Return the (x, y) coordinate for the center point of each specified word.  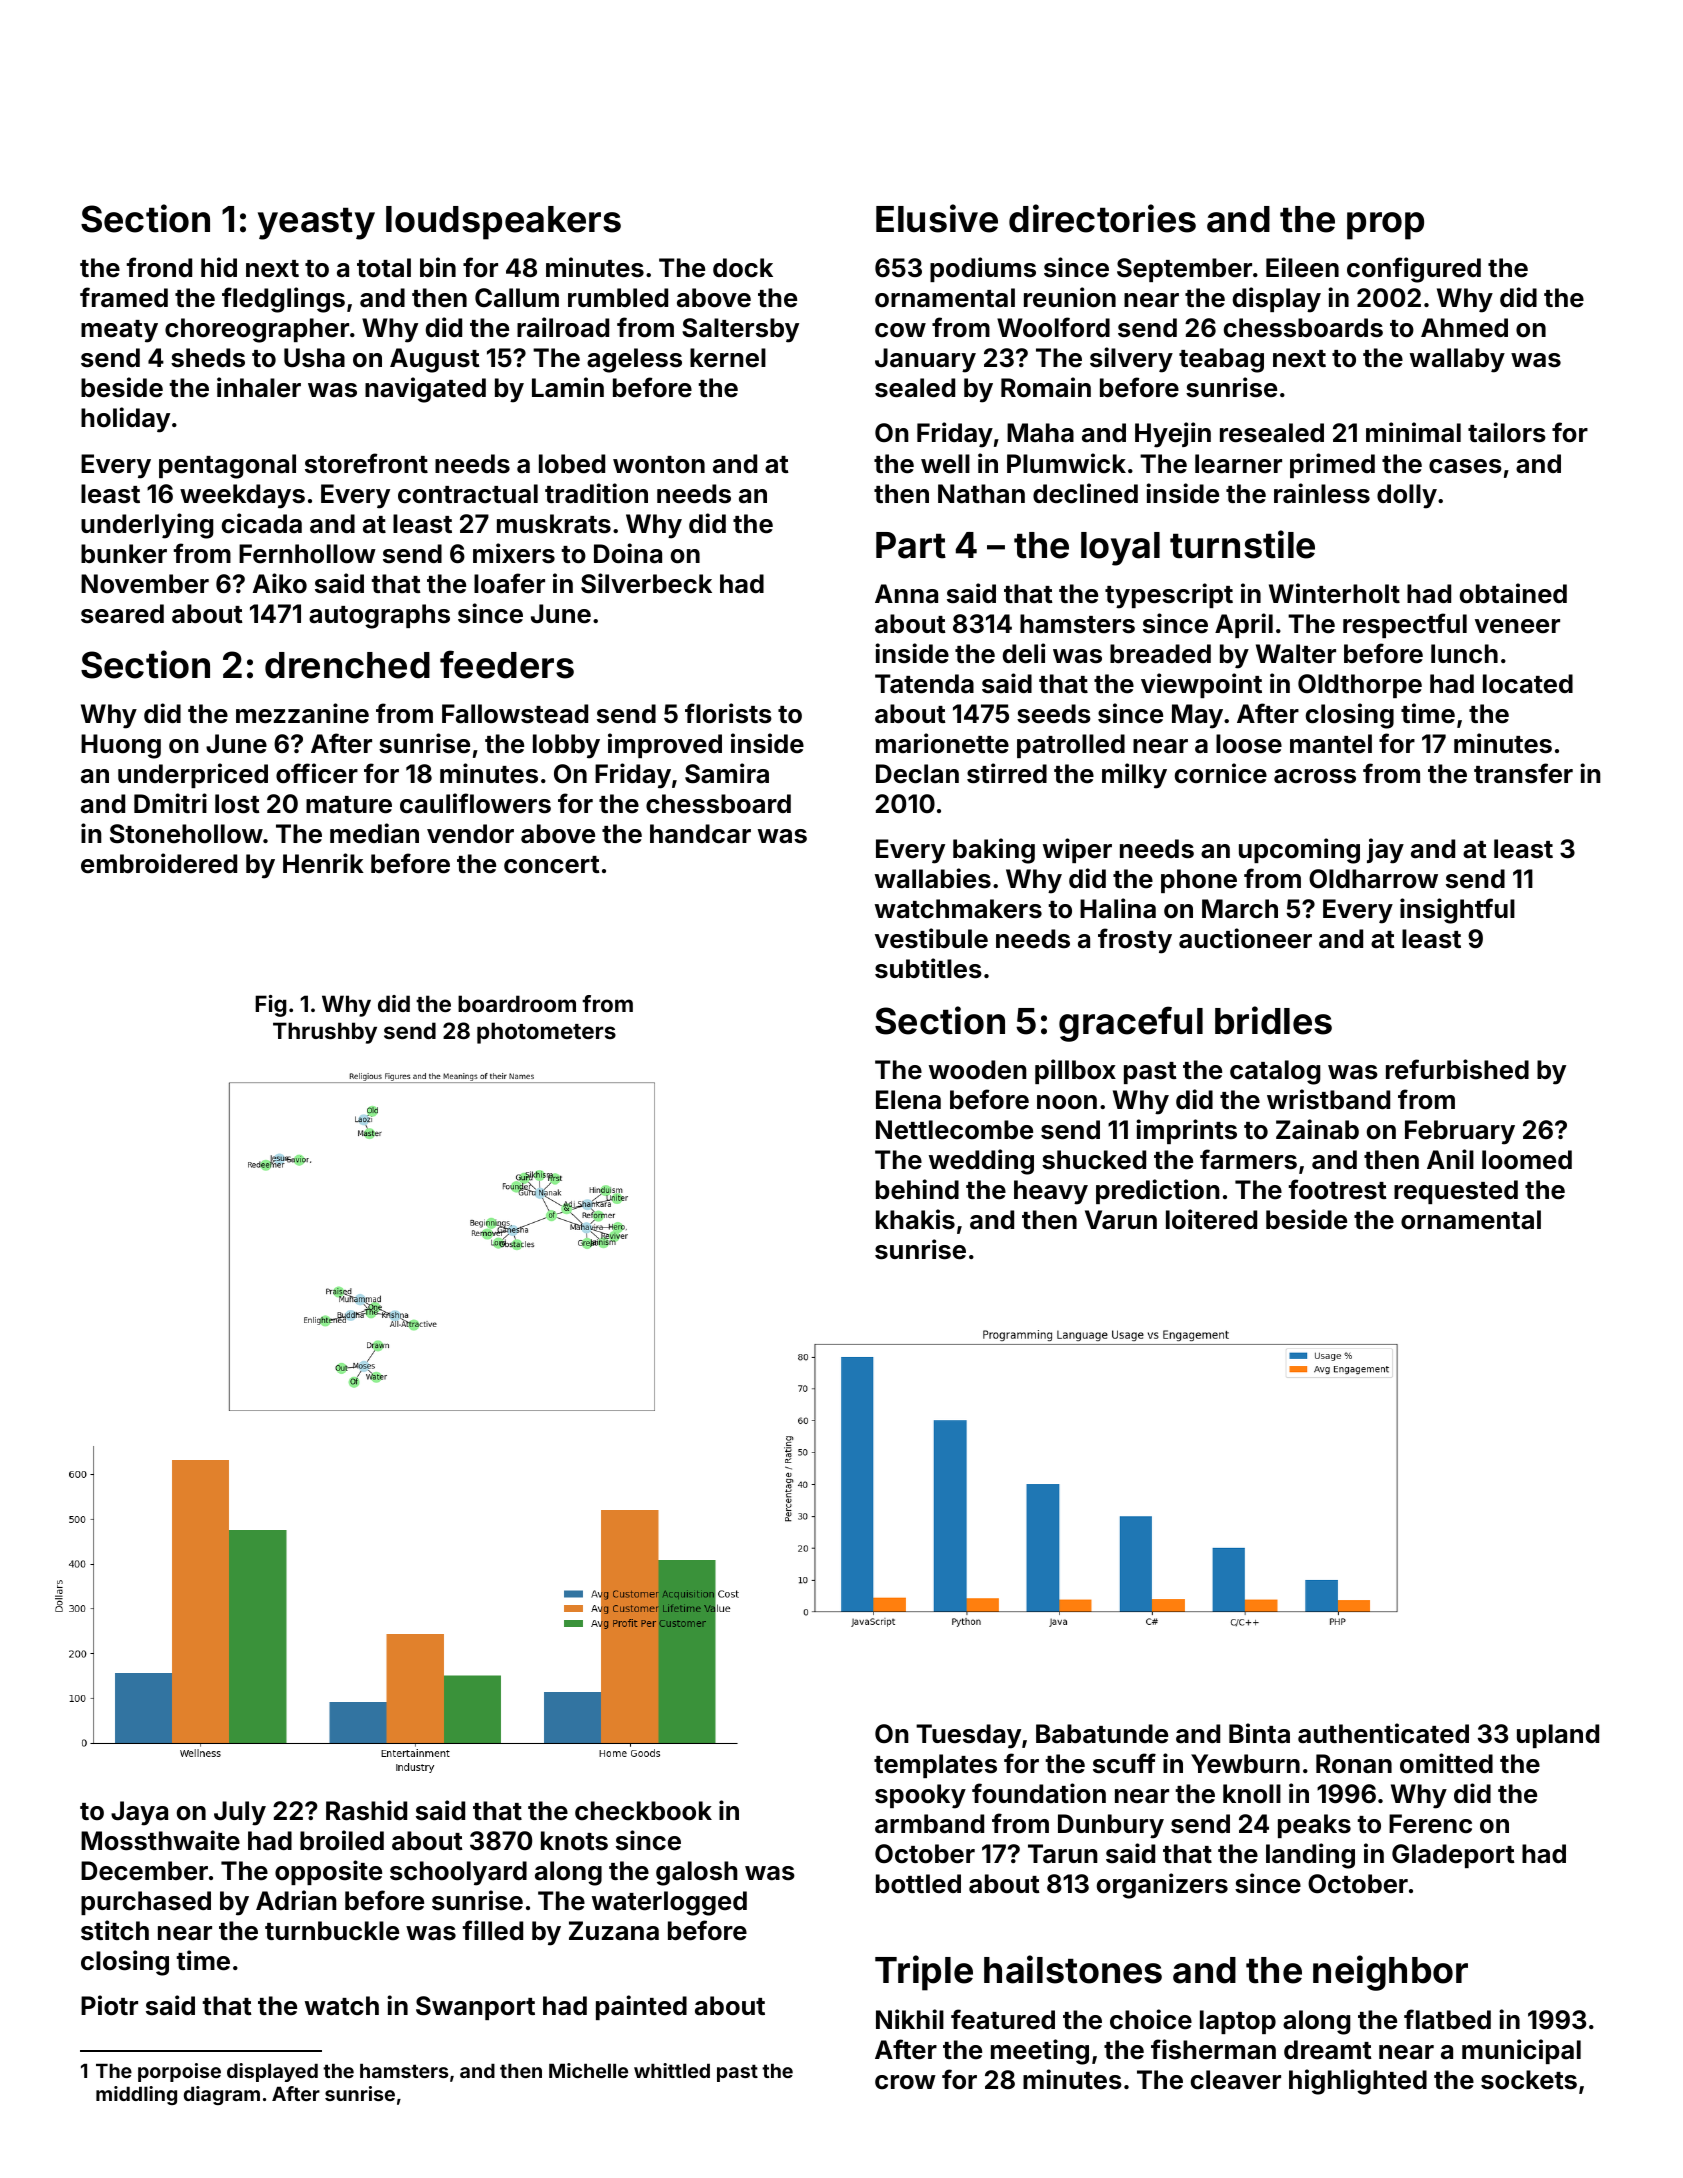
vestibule (931, 938)
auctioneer (1245, 938)
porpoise (179, 2072)
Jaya (139, 1813)
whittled (672, 2070)
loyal (1120, 549)
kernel (728, 358)
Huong (121, 746)
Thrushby (325, 1033)
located (1528, 684)
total (384, 268)
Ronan (1354, 1764)
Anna (906, 594)
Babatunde (1102, 1734)
